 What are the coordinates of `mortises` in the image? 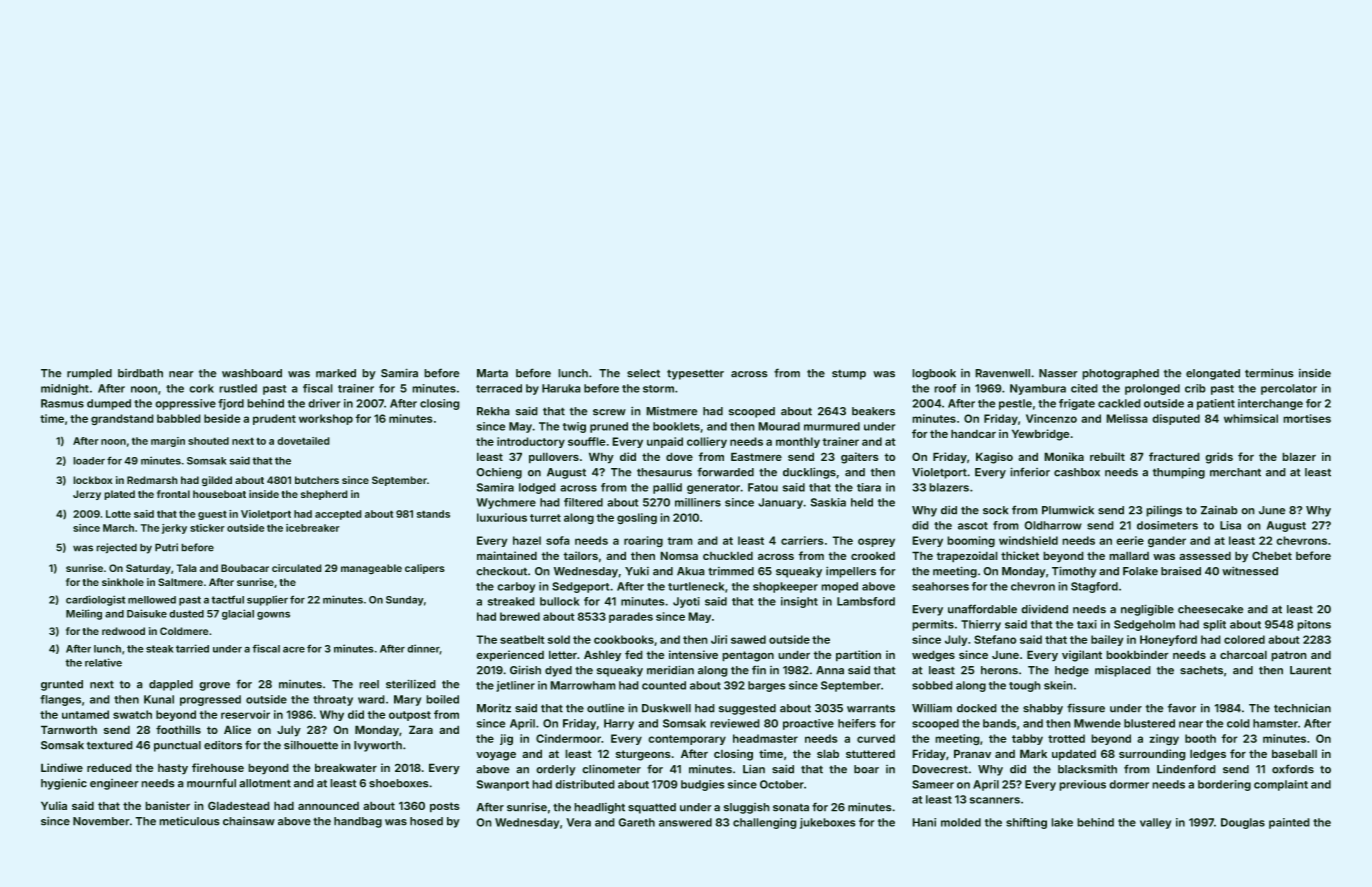 It's located at (1307, 418).
